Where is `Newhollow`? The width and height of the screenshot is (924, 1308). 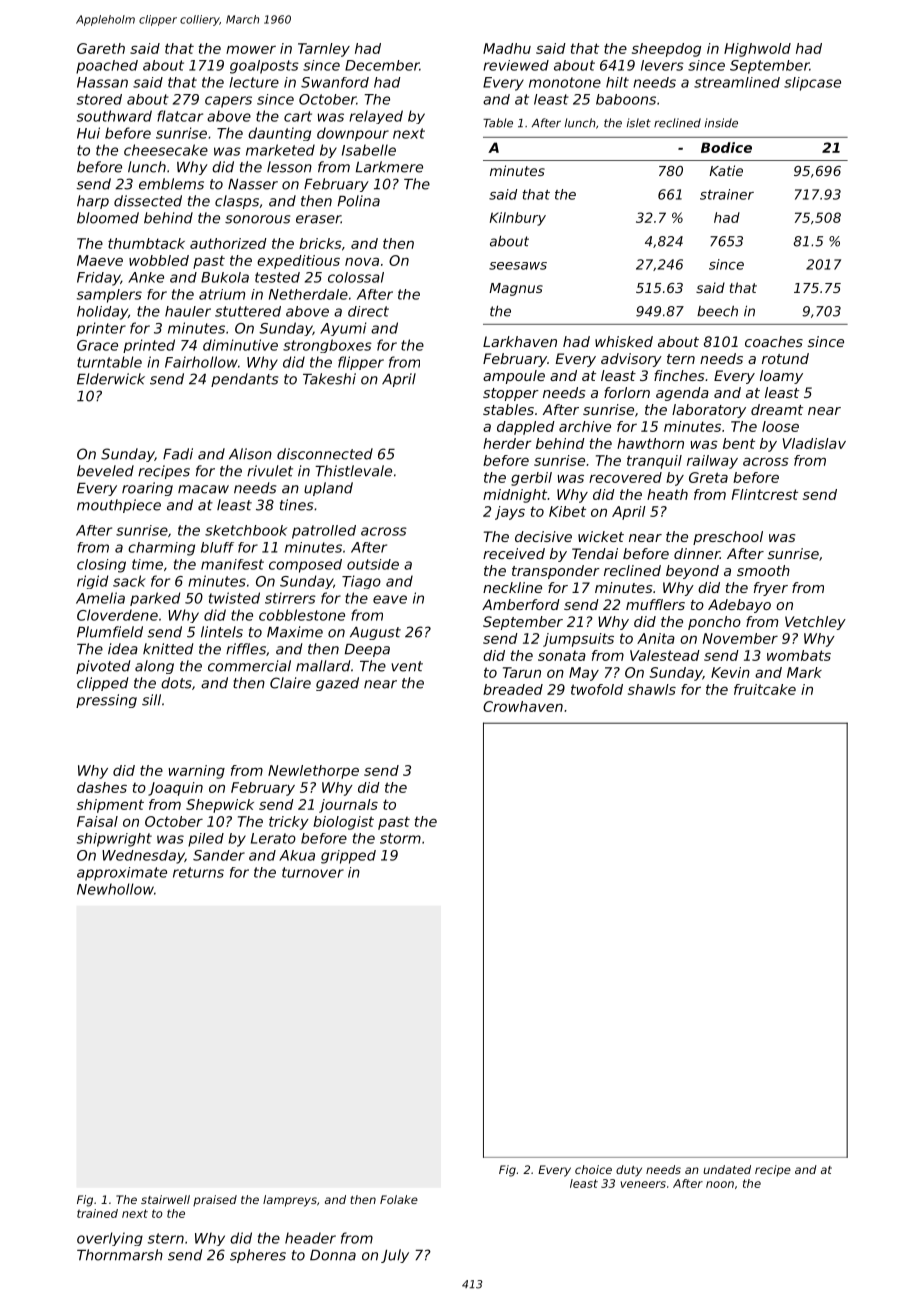
Newhollow is located at coordinates (115, 889).
